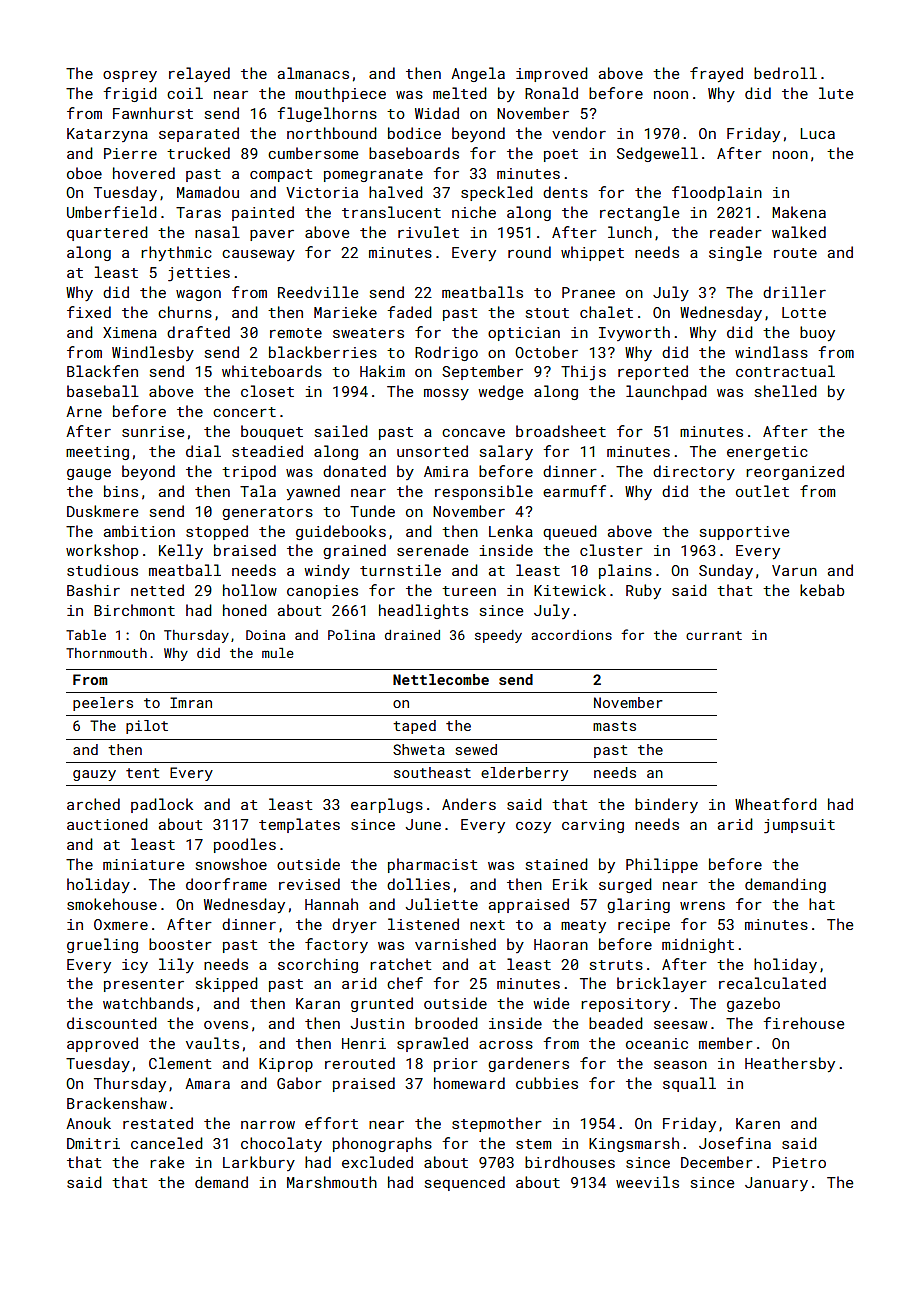 Image resolution: width=924 pixels, height=1314 pixels. What do you see at coordinates (332, 1182) in the screenshot?
I see `Marshmouth` at bounding box center [332, 1182].
